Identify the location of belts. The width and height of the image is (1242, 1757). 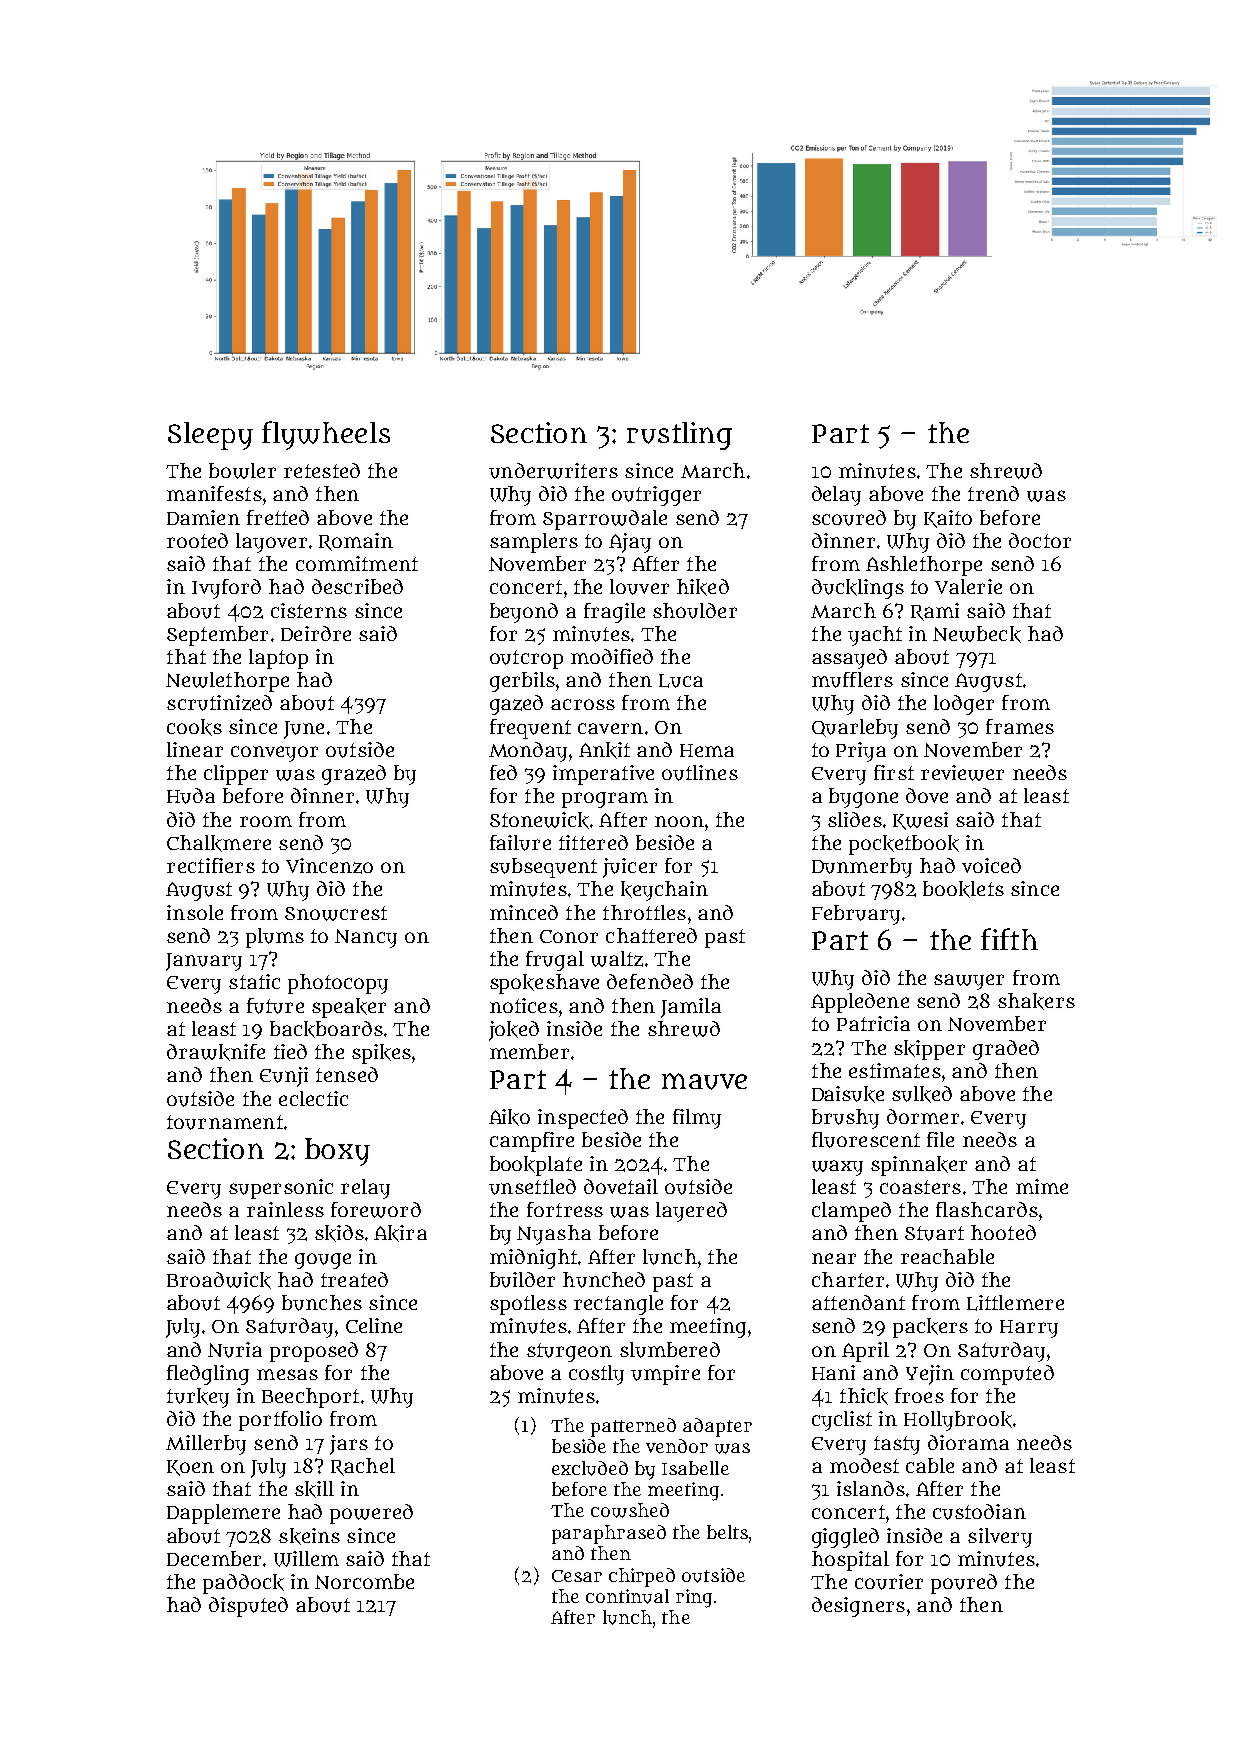
(727, 1532).
